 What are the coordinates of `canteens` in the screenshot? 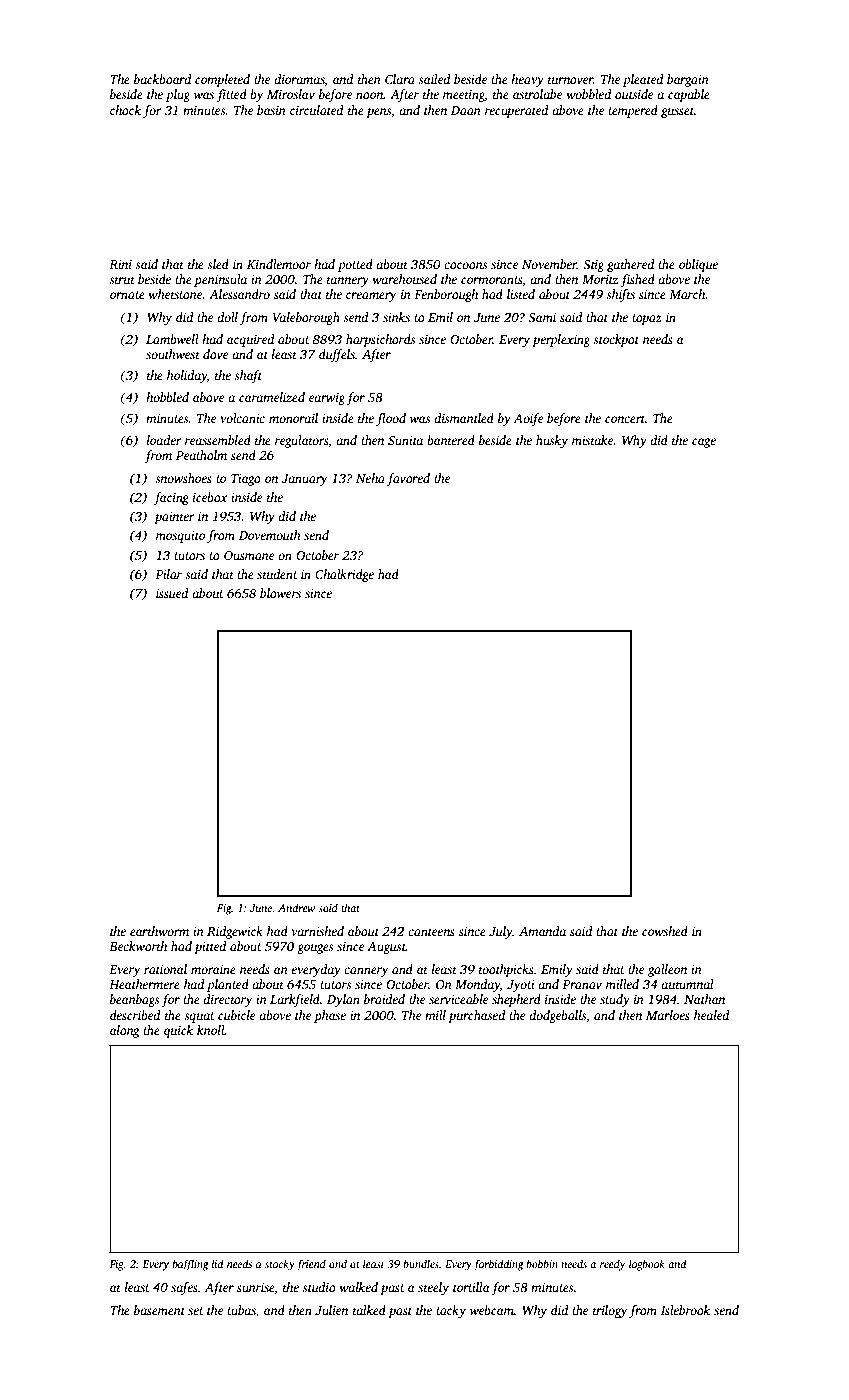 It's located at (431, 932).
